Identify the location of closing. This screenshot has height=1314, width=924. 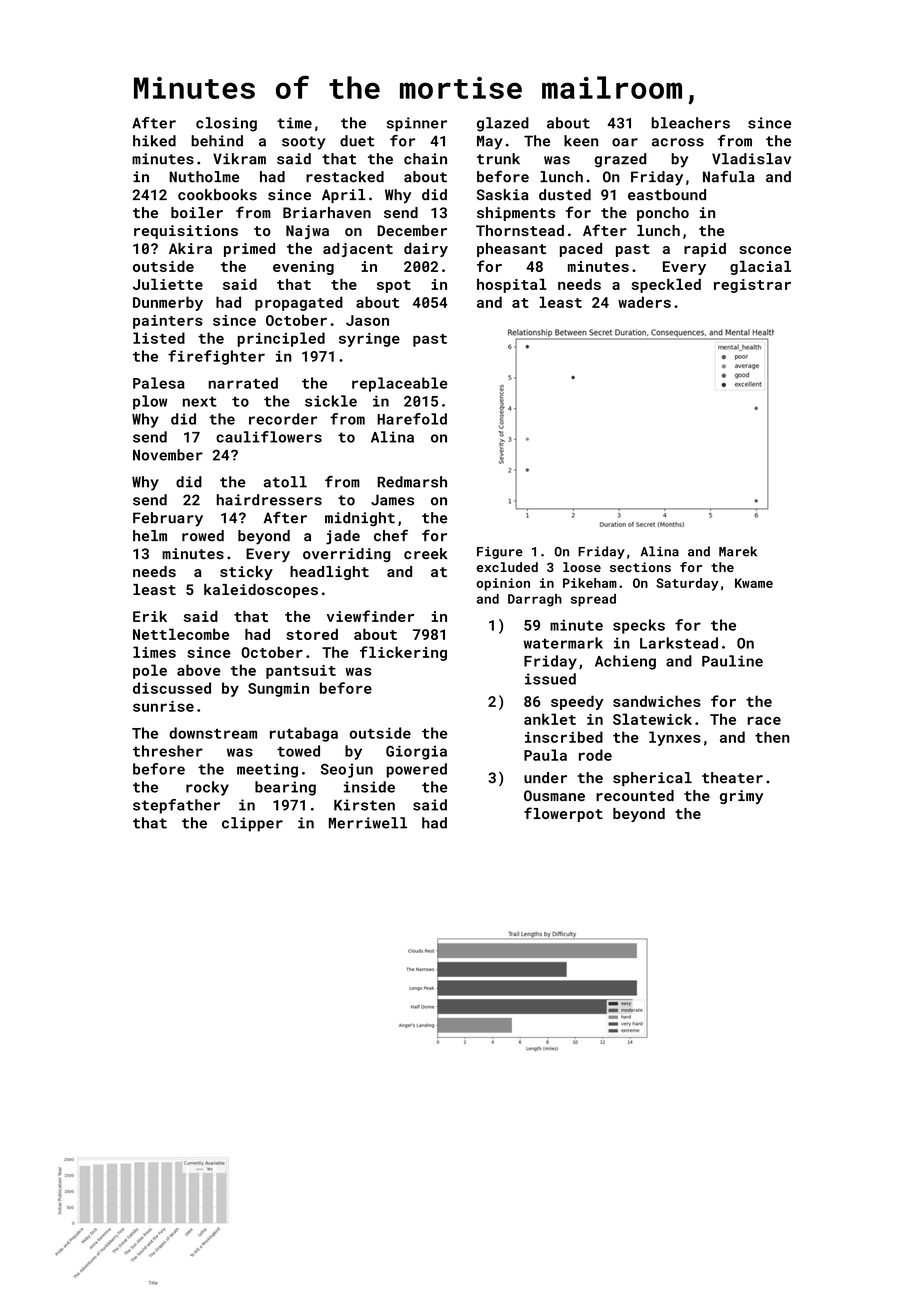
(226, 124).
